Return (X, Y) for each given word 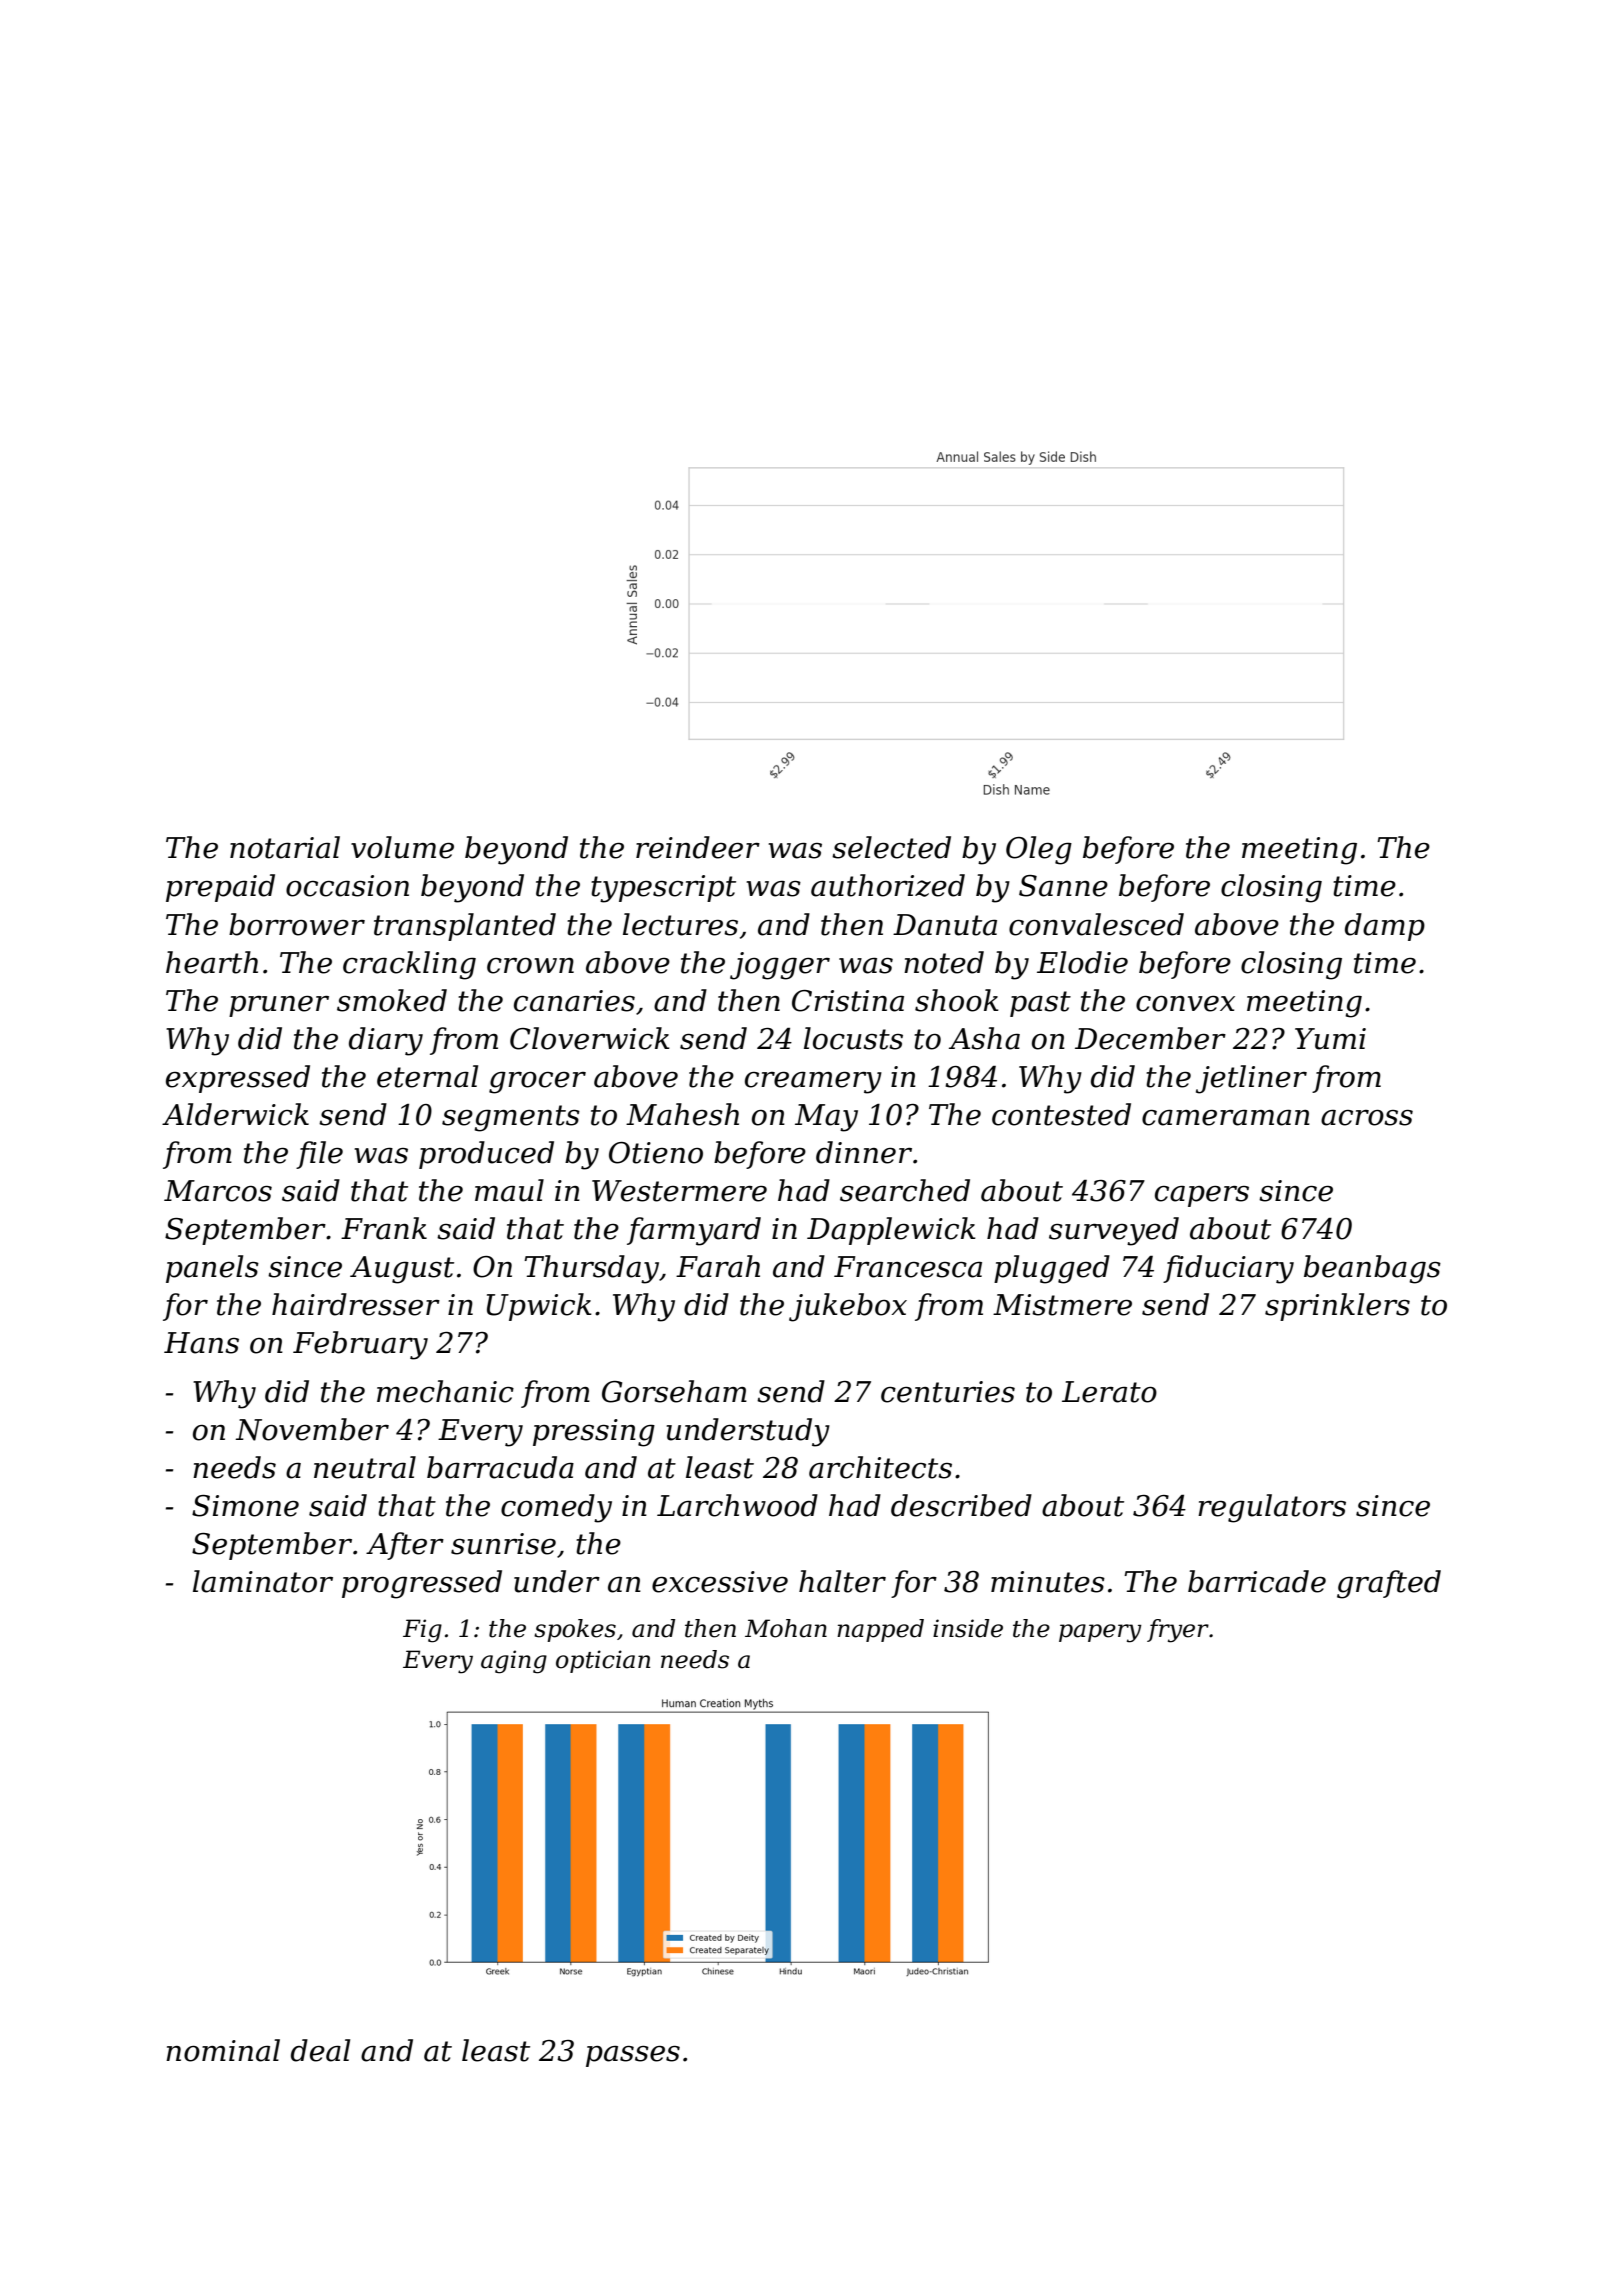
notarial (285, 847)
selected (891, 847)
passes (633, 2056)
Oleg (1039, 850)
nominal (223, 2050)
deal (320, 2050)
